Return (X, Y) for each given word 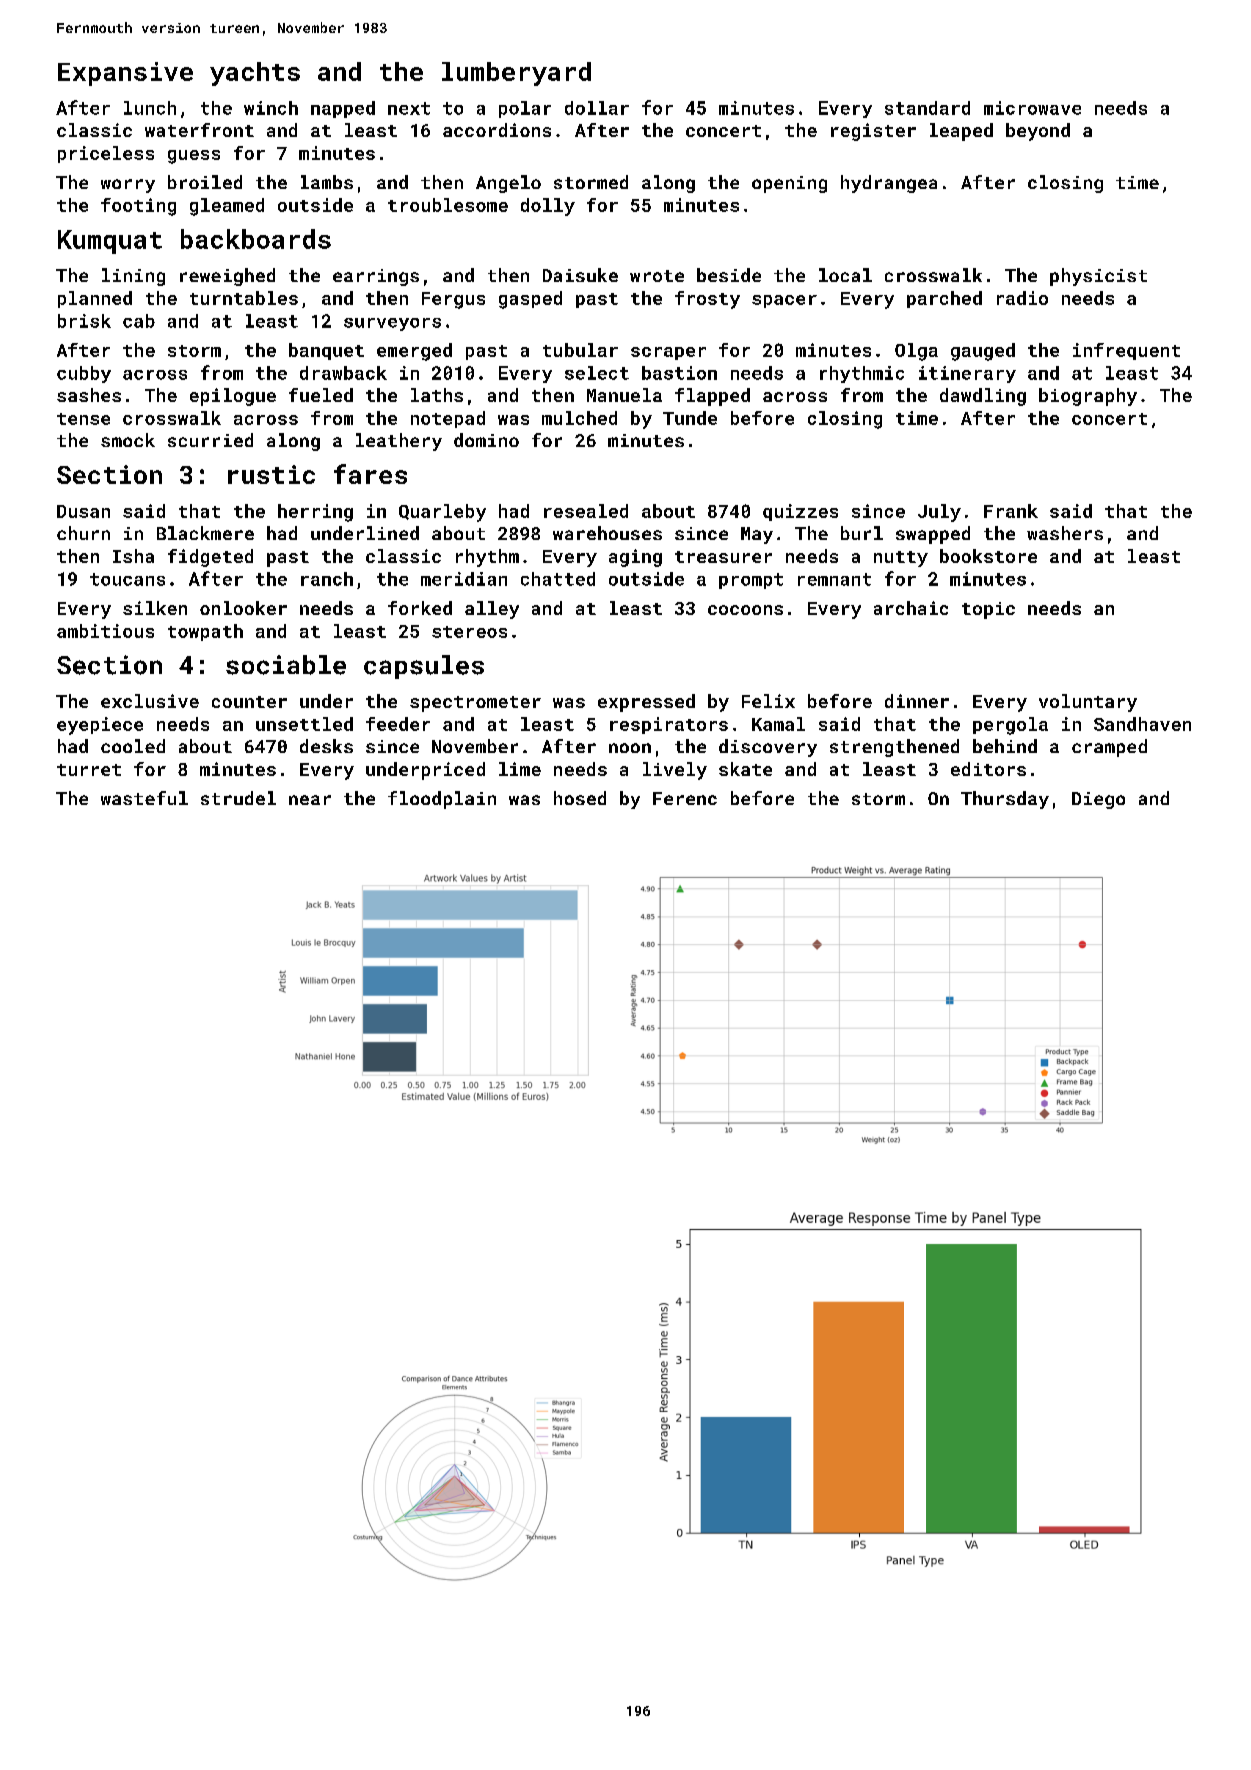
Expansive (125, 74)
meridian (464, 579)
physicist (1098, 277)
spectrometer (475, 704)
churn (83, 533)
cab (139, 321)
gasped (530, 300)
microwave (1032, 108)
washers (1065, 533)
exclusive (150, 701)
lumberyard (516, 74)
